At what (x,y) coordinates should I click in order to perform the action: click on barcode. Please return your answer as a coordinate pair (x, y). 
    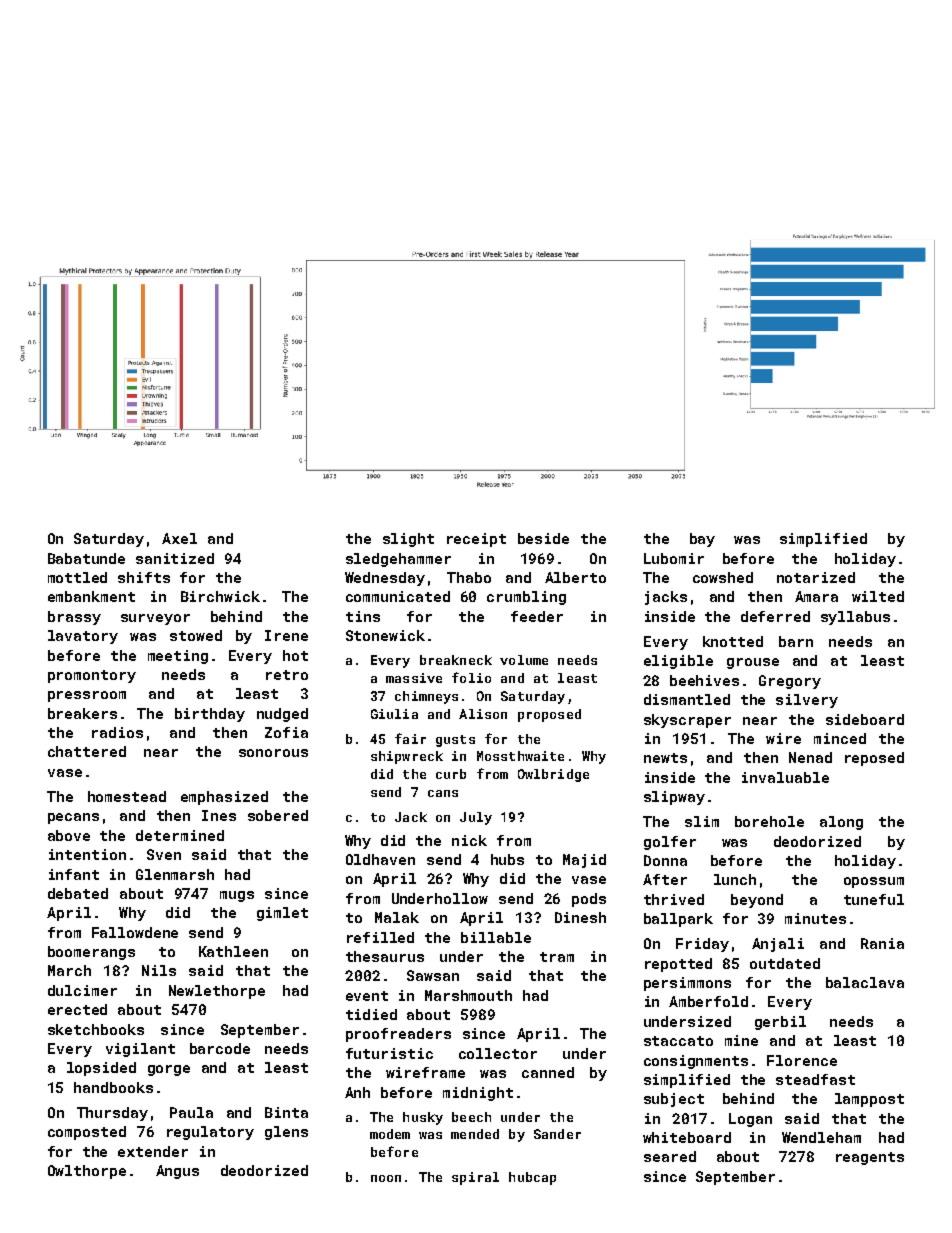
    Looking at the image, I should click on (220, 1048).
